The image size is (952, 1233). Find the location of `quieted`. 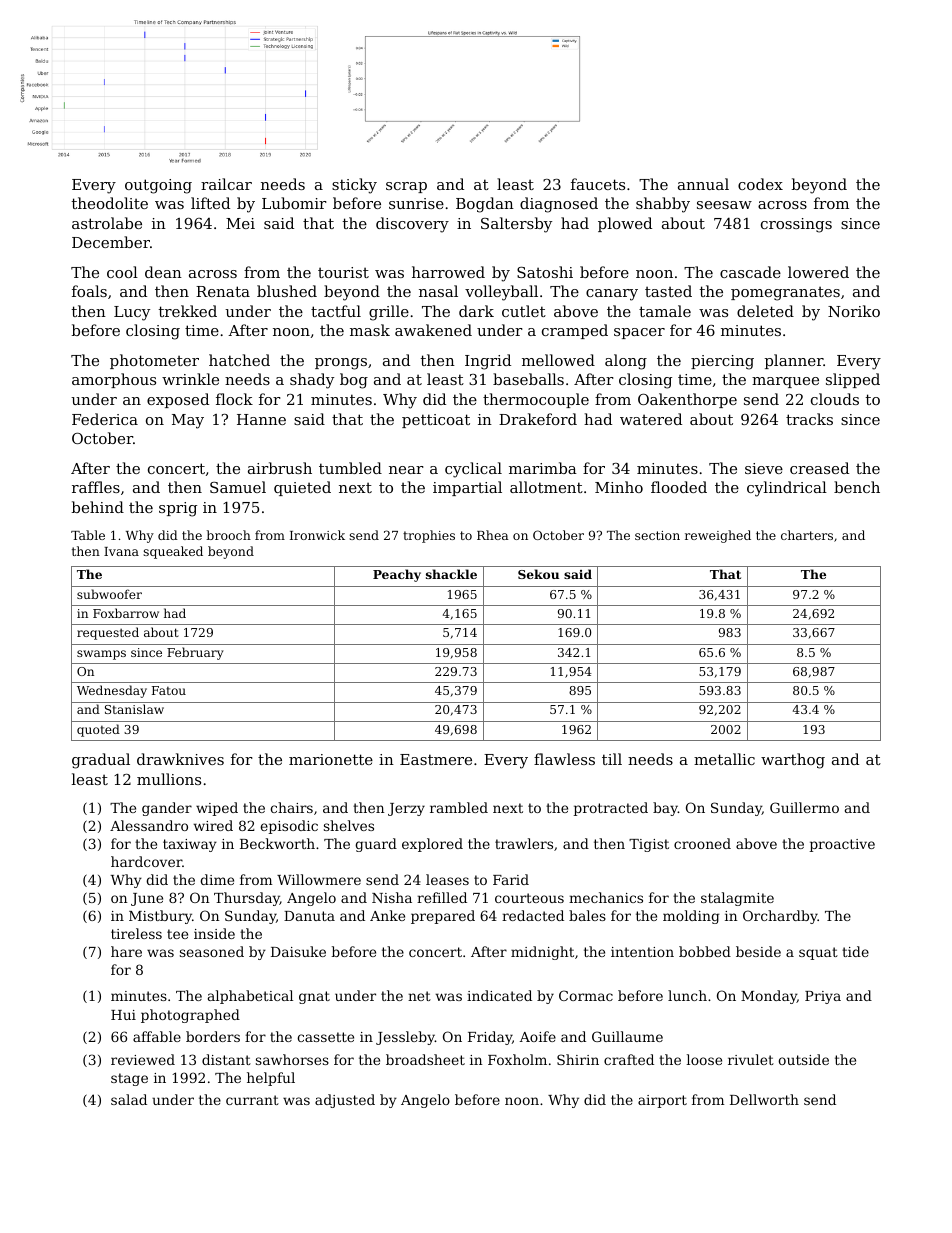

quieted is located at coordinates (302, 488).
